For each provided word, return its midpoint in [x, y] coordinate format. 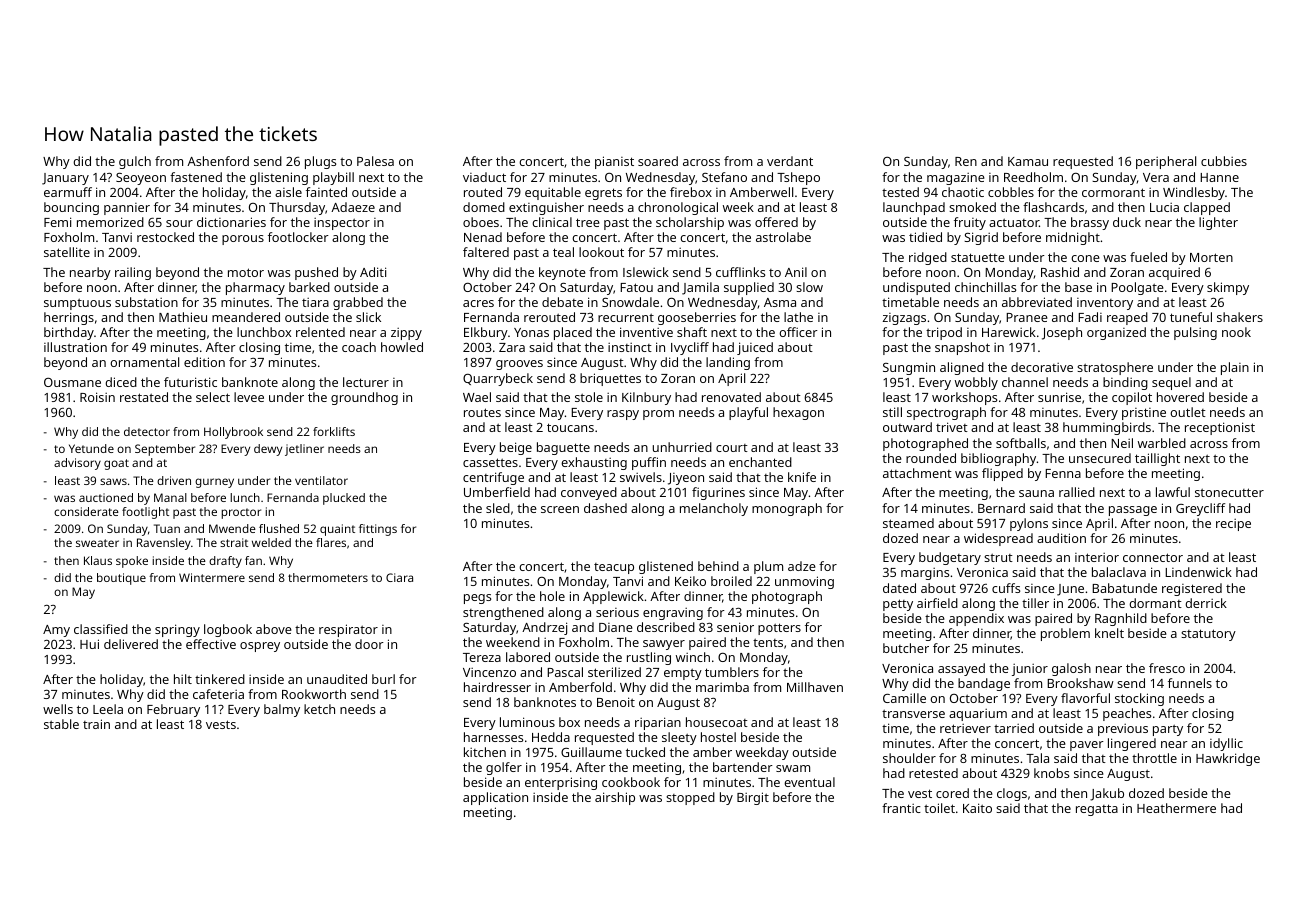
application [495, 798]
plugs [320, 162]
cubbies [1224, 161]
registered [1192, 589]
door [369, 644]
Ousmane [72, 382]
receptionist [1220, 428]
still [892, 412]
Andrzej [544, 628]
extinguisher [546, 208]
